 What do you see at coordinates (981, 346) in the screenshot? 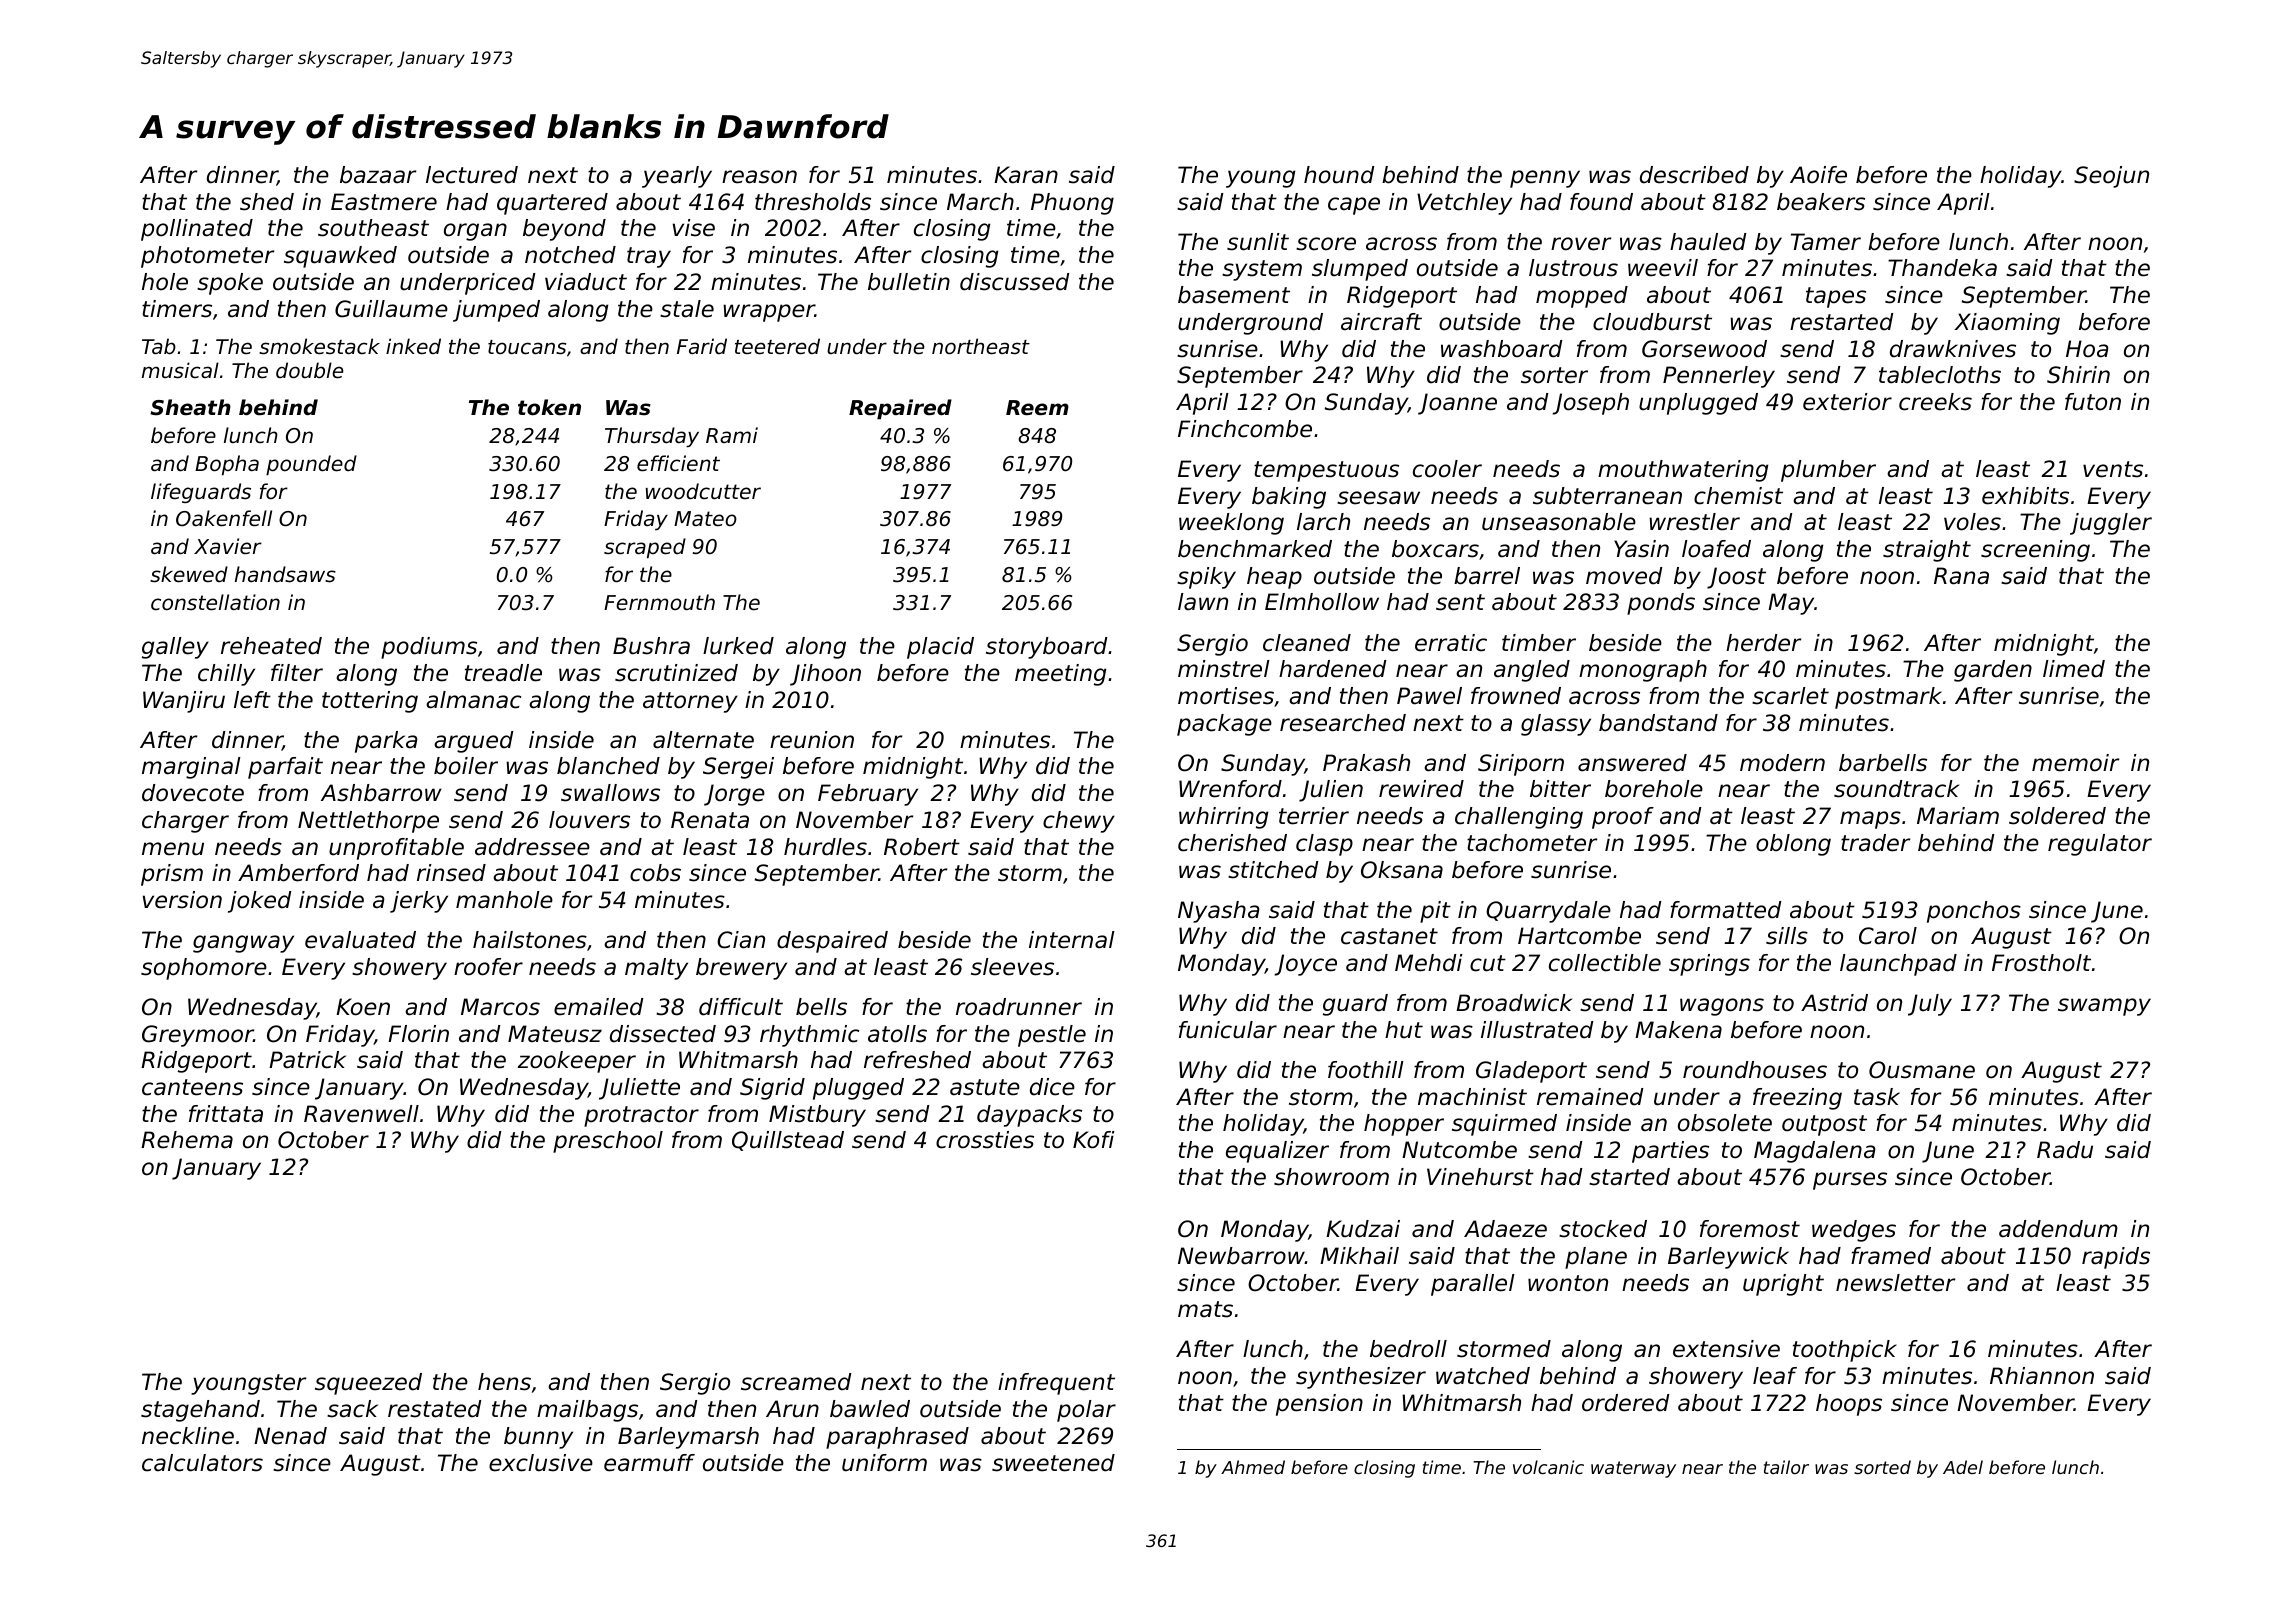
I see `northeast` at bounding box center [981, 346].
